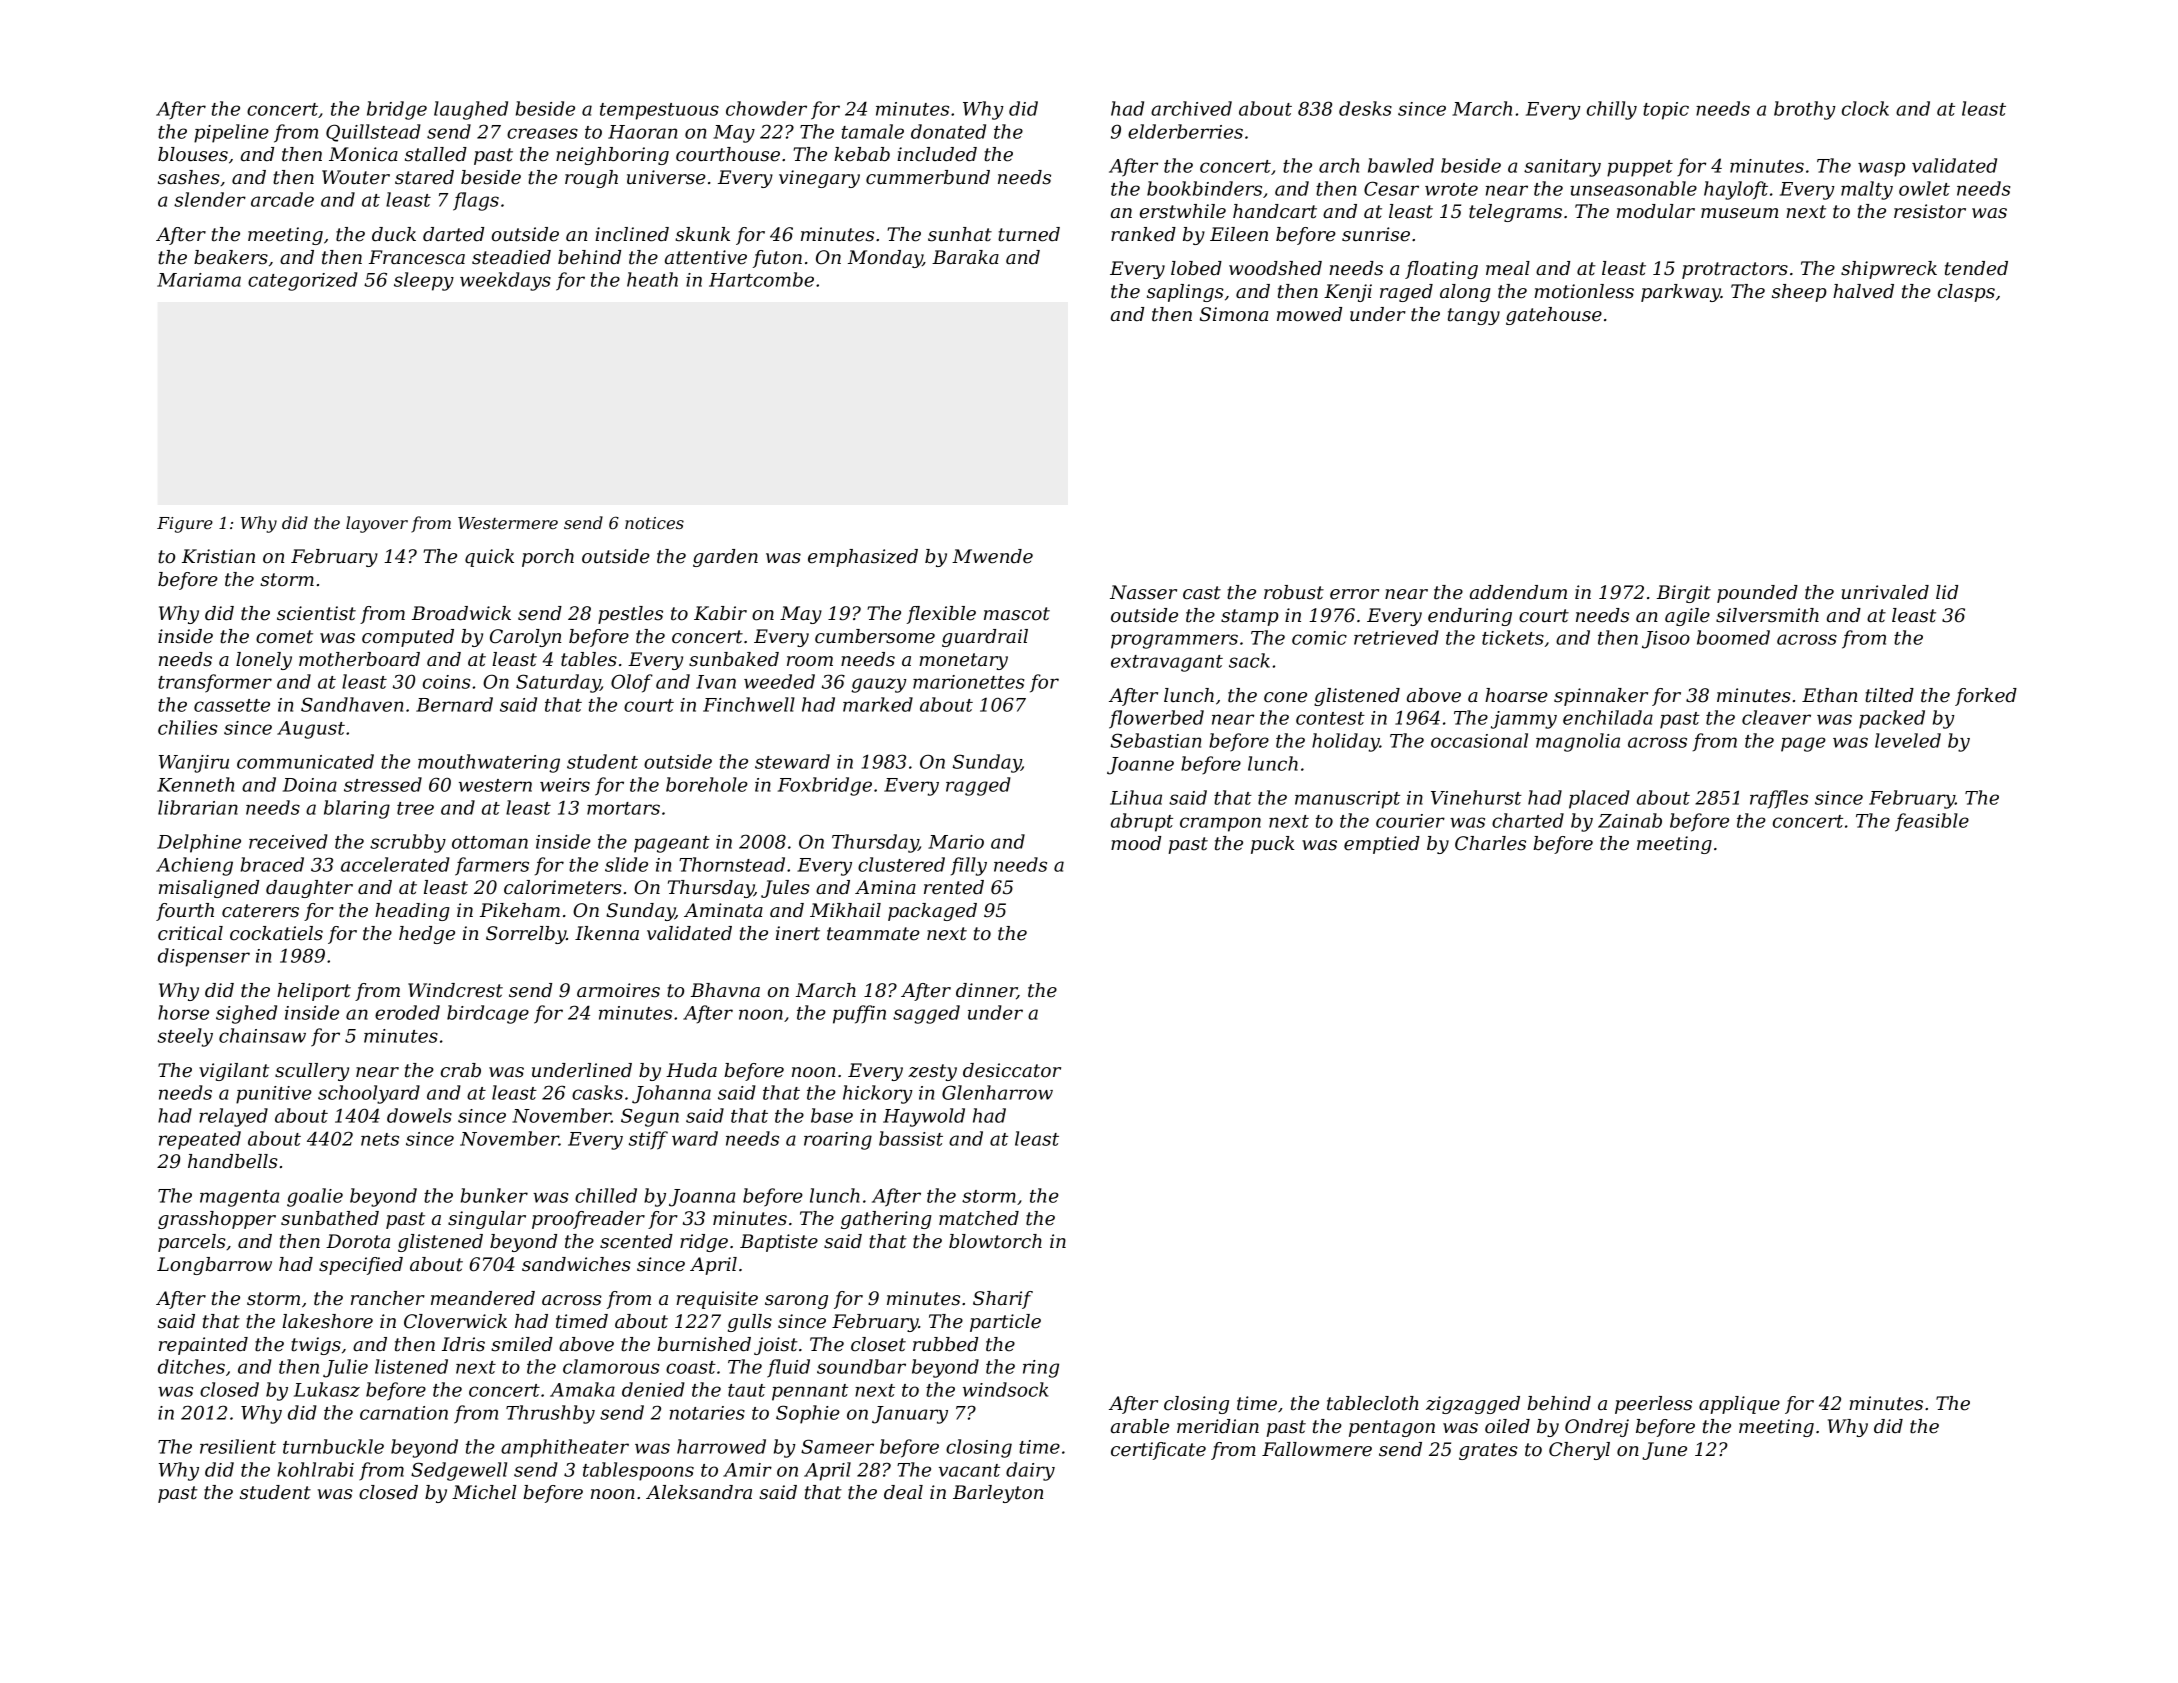 Image resolution: width=2178 pixels, height=1683 pixels. I want to click on tempestuous, so click(659, 111).
